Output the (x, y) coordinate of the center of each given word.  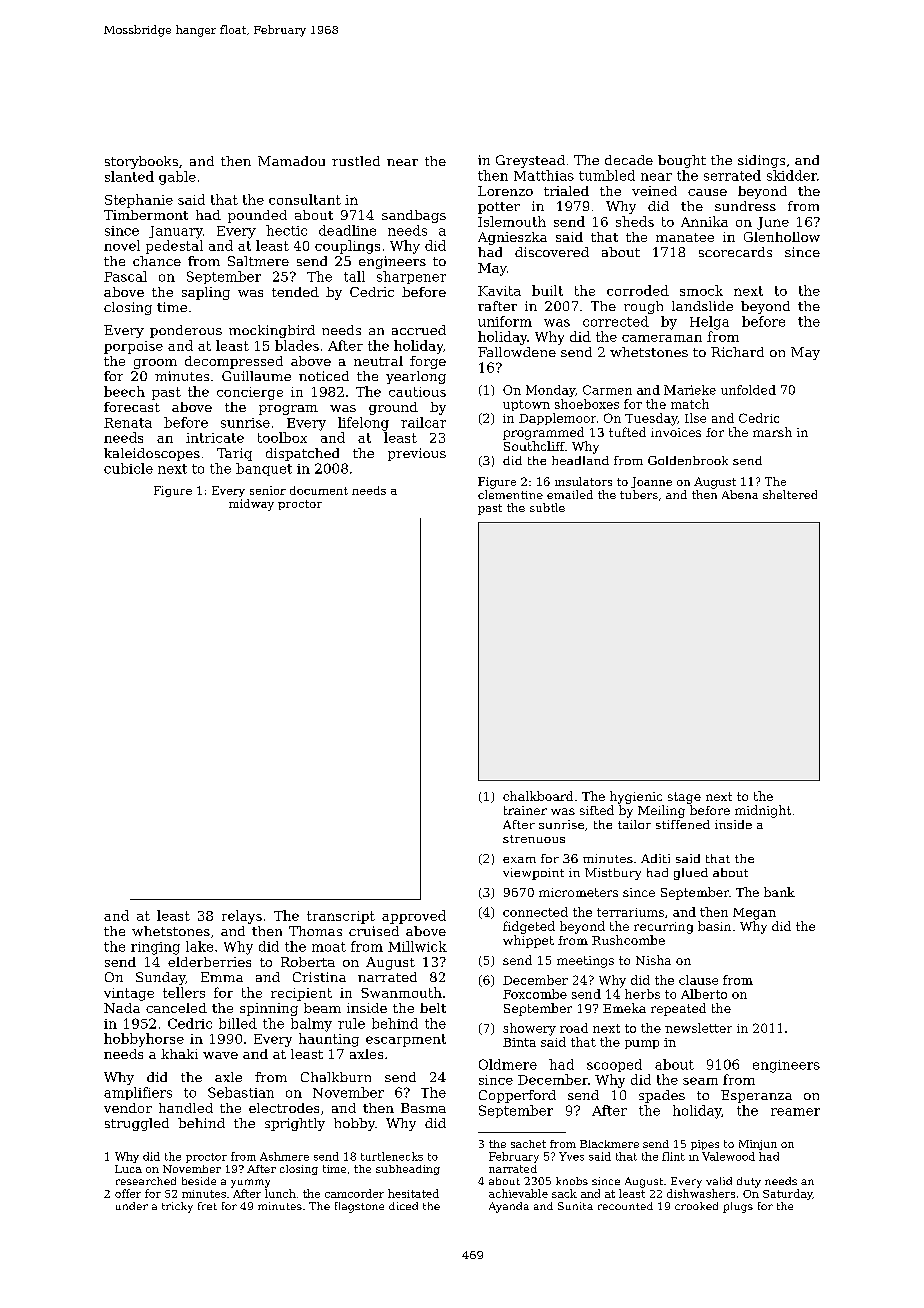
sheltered (790, 494)
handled (186, 1108)
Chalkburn (336, 1077)
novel (122, 245)
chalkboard (538, 796)
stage (684, 798)
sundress (745, 206)
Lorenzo (505, 191)
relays (242, 917)
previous (417, 454)
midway (251, 505)
